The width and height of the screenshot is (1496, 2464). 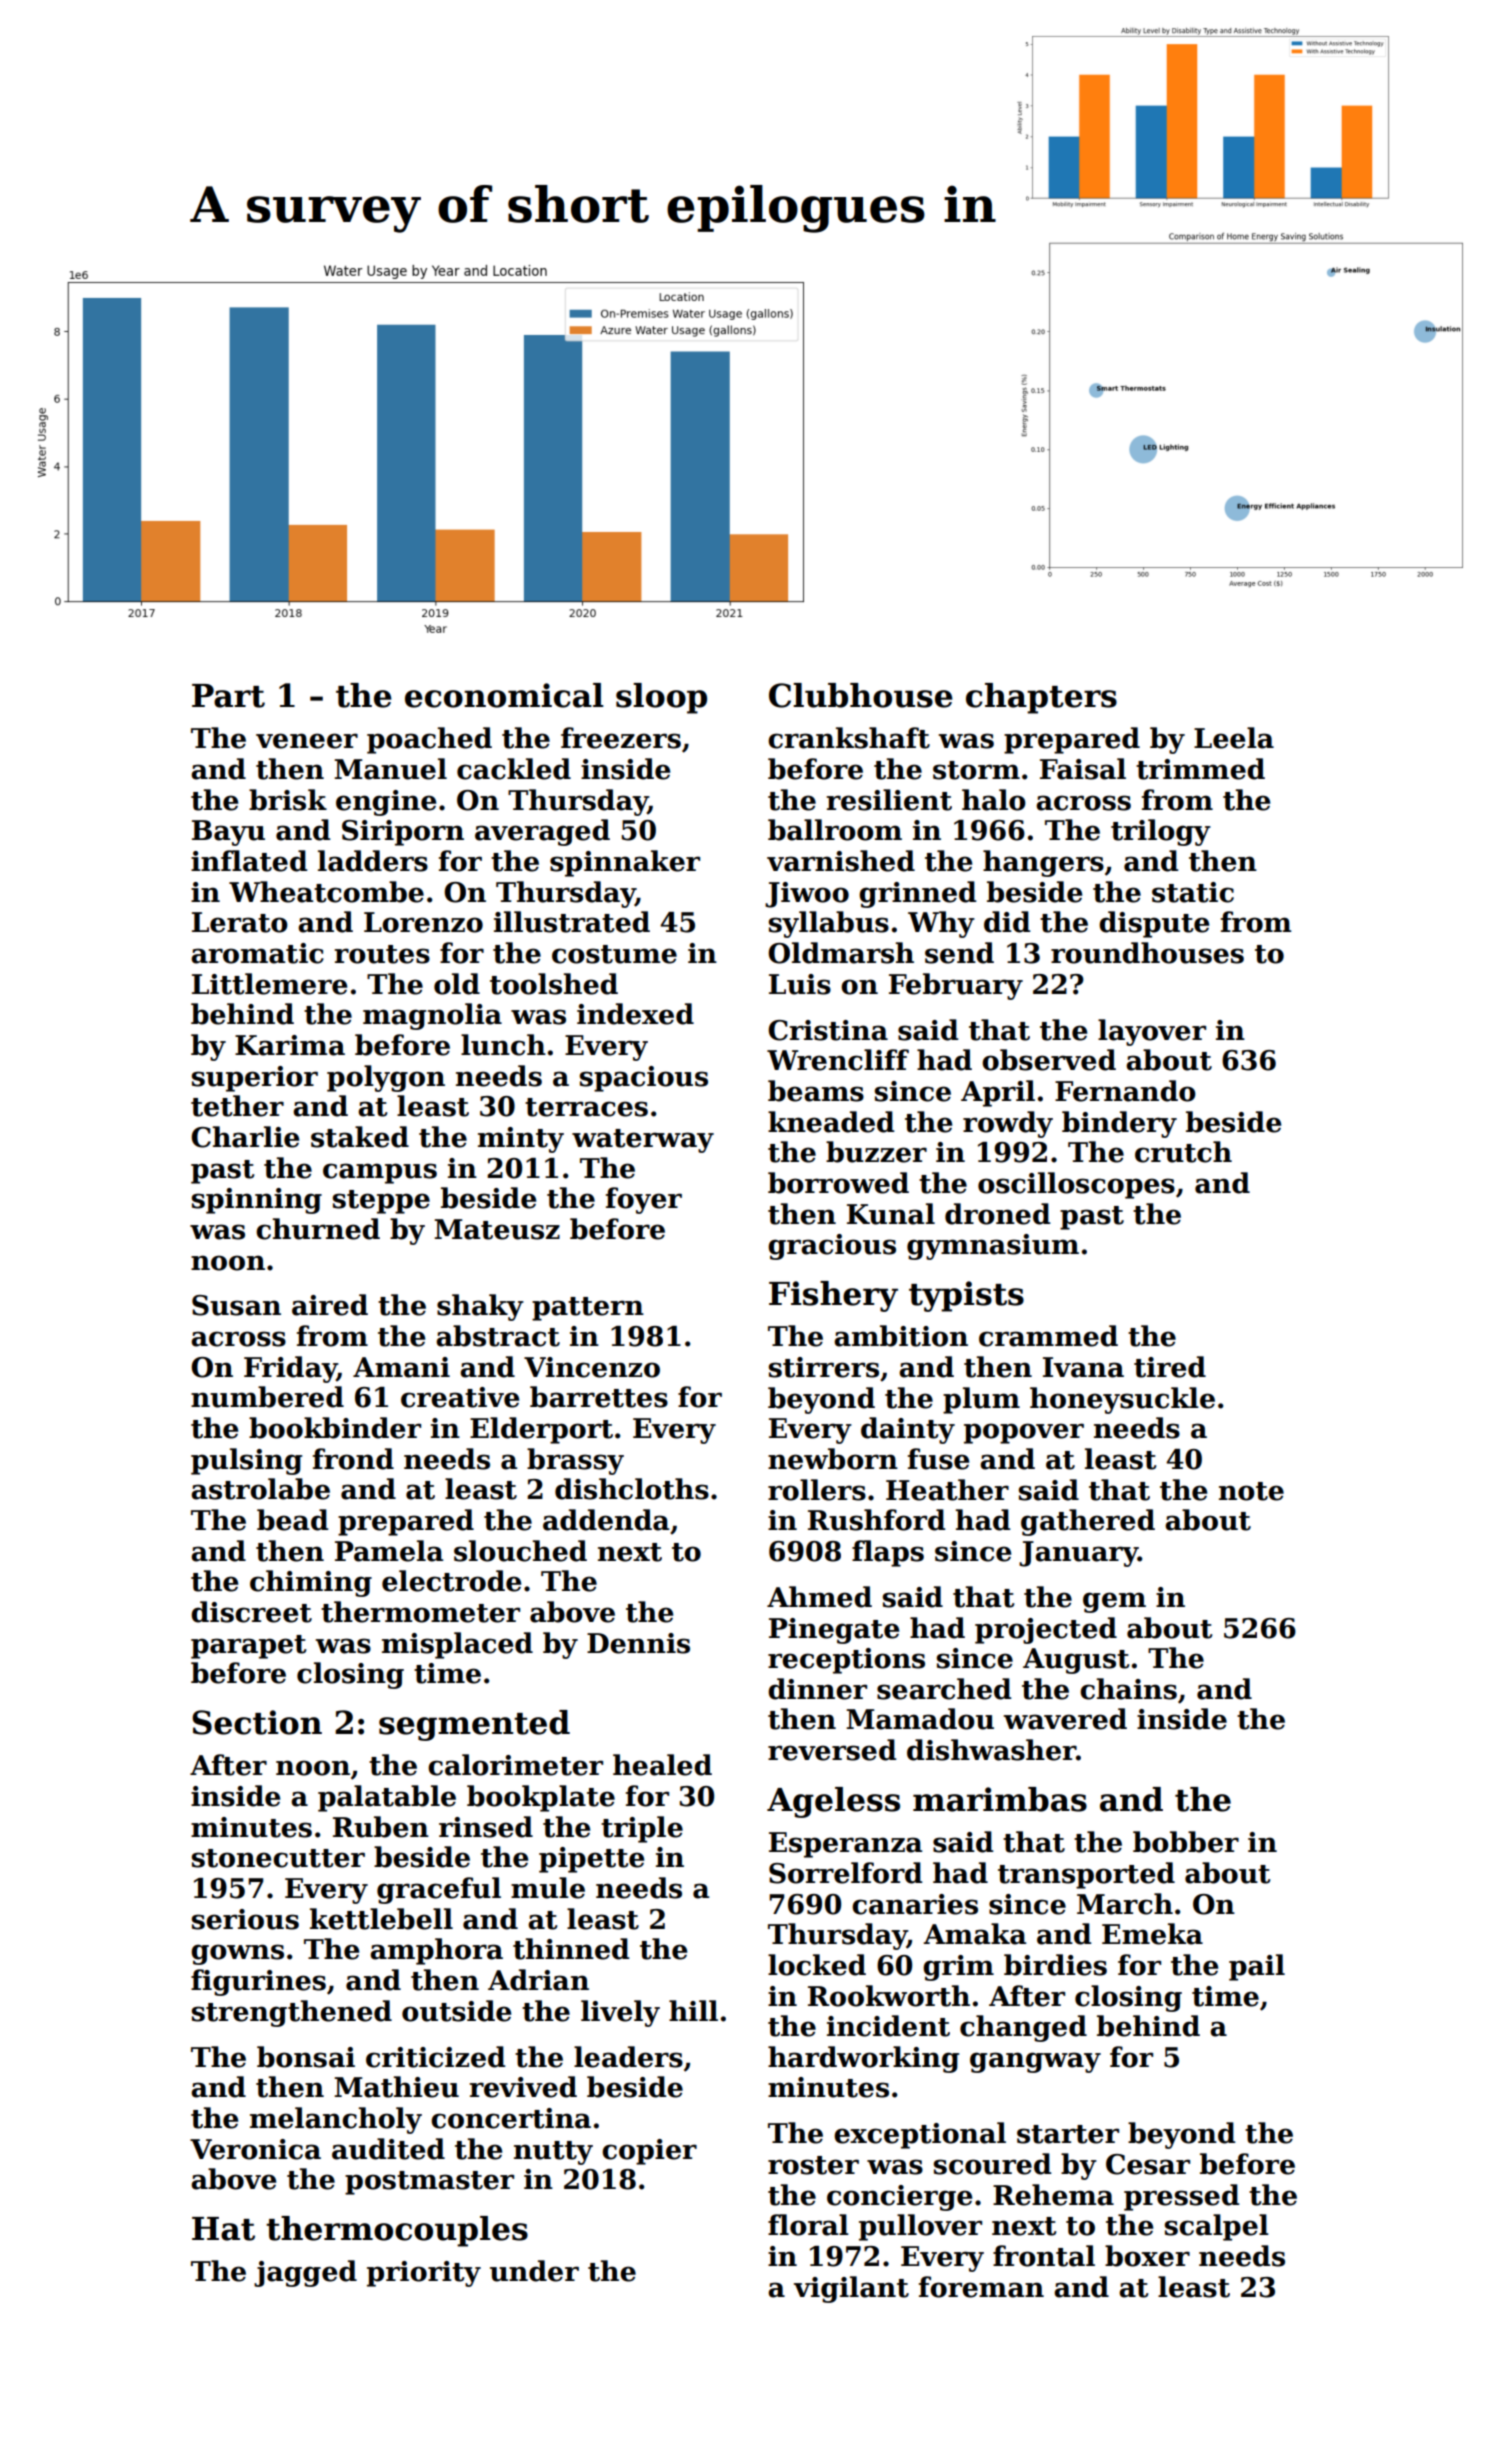 What do you see at coordinates (1234, 738) in the screenshot?
I see `Leela` at bounding box center [1234, 738].
